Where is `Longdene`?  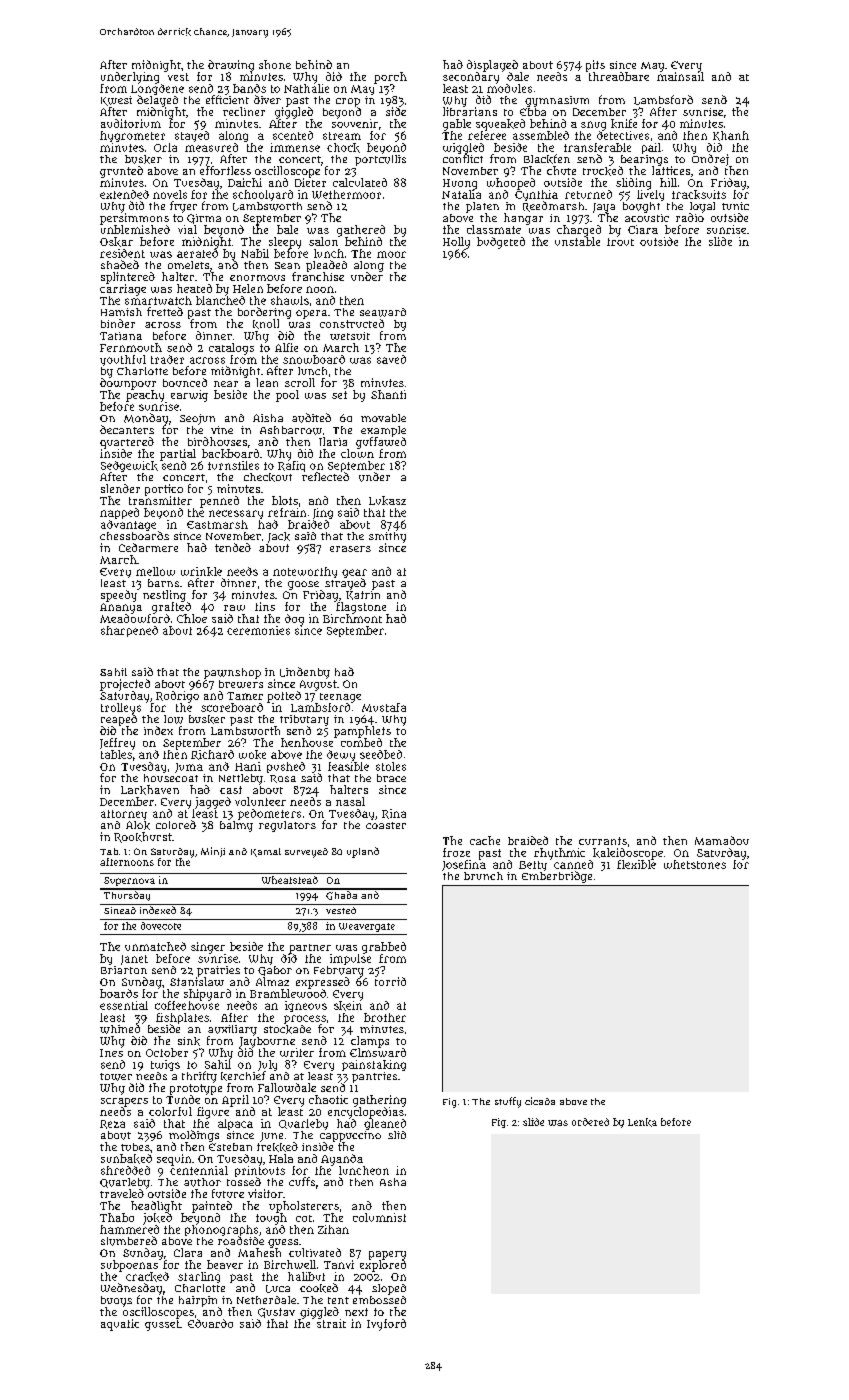 Longdene is located at coordinates (157, 89).
